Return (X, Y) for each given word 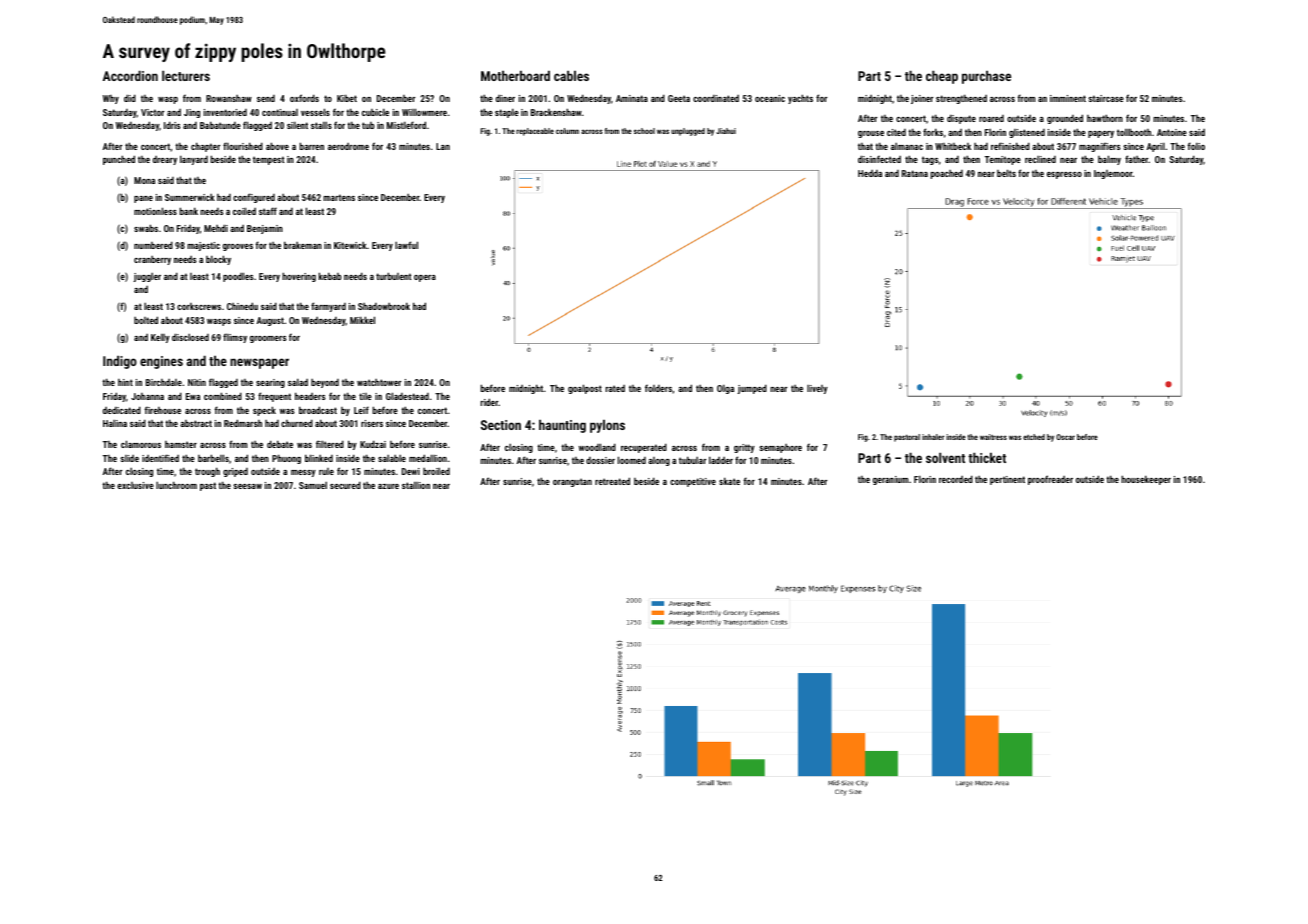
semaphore (780, 448)
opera (425, 278)
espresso (1064, 175)
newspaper (259, 363)
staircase (1106, 98)
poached (946, 174)
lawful (406, 245)
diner (505, 98)
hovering (299, 277)
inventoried (225, 112)
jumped (752, 389)
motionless (155, 211)
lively (817, 389)
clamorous (141, 444)
